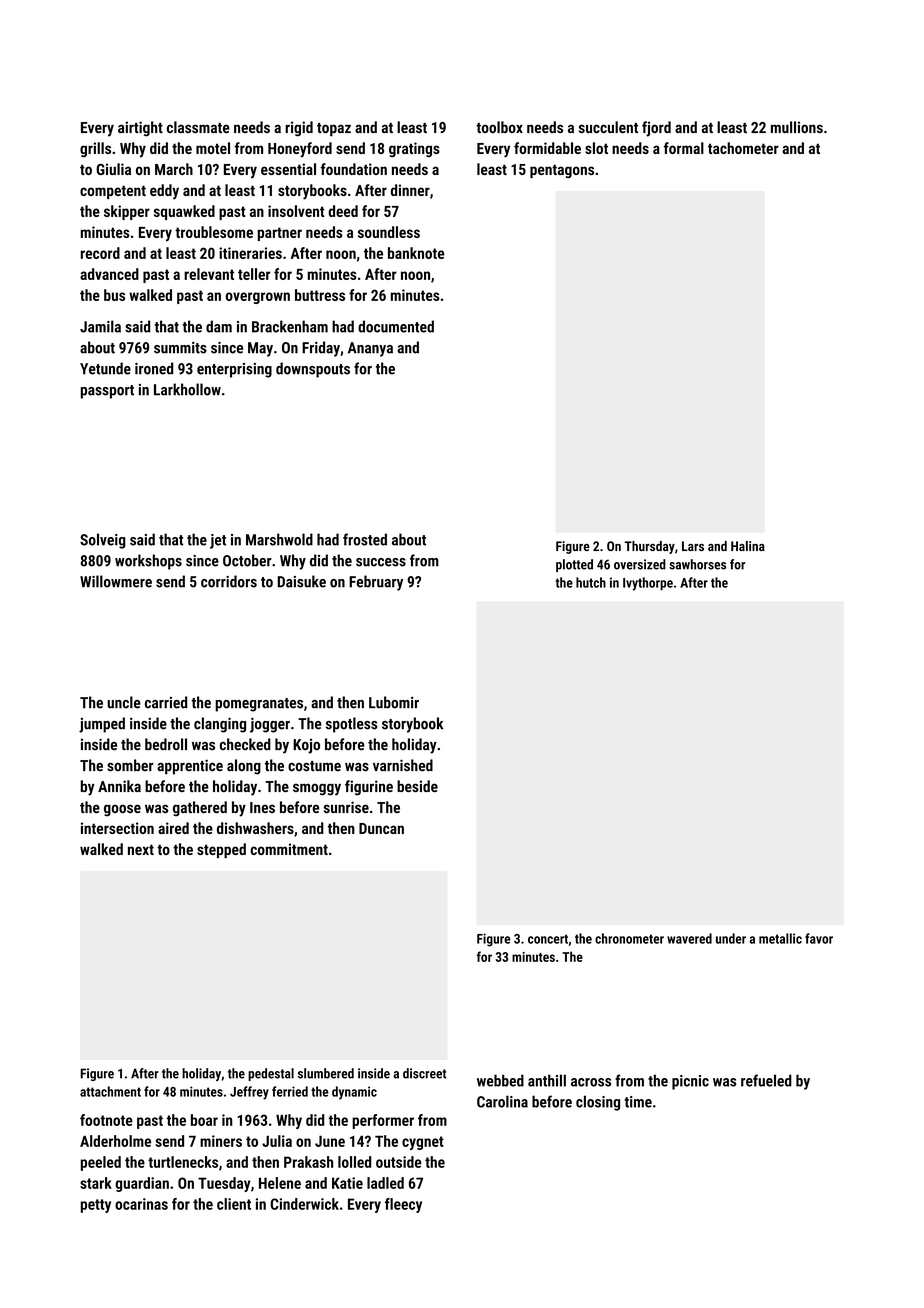 This document has width=924, height=1308. Describe the element at coordinates (107, 392) in the document. I see `passport` at that location.
